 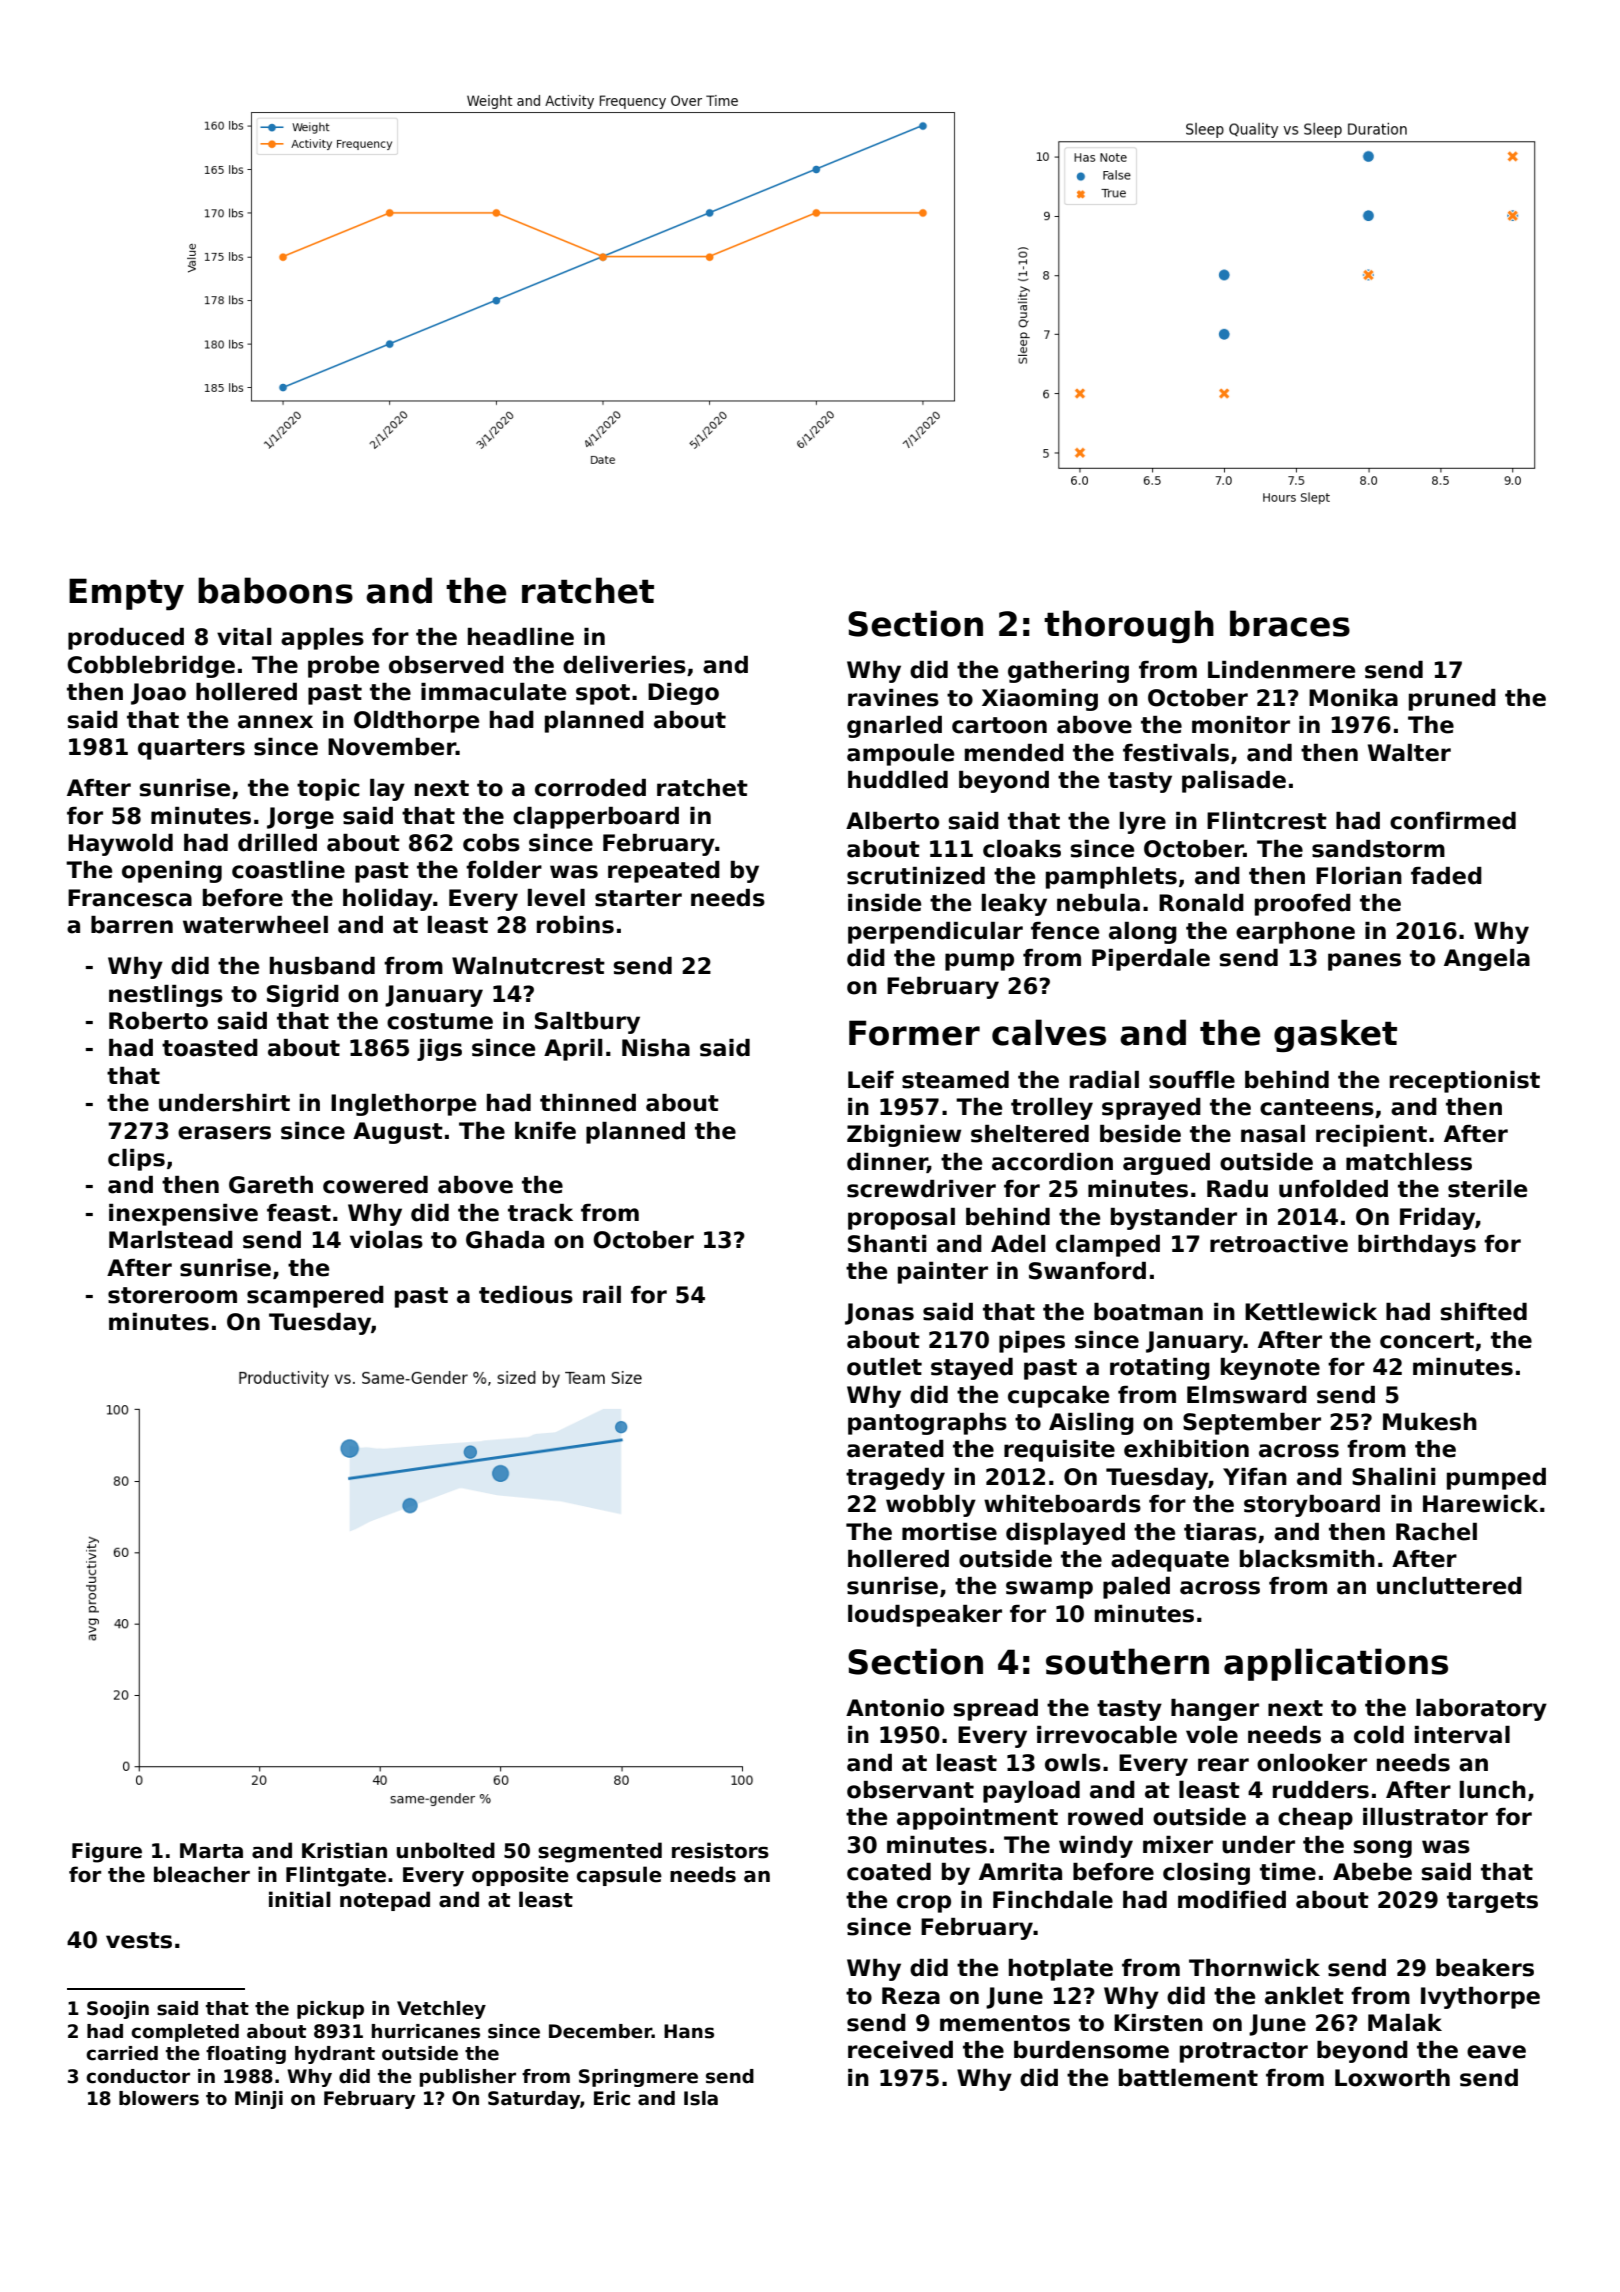 I want to click on storeroom, so click(x=172, y=1295).
